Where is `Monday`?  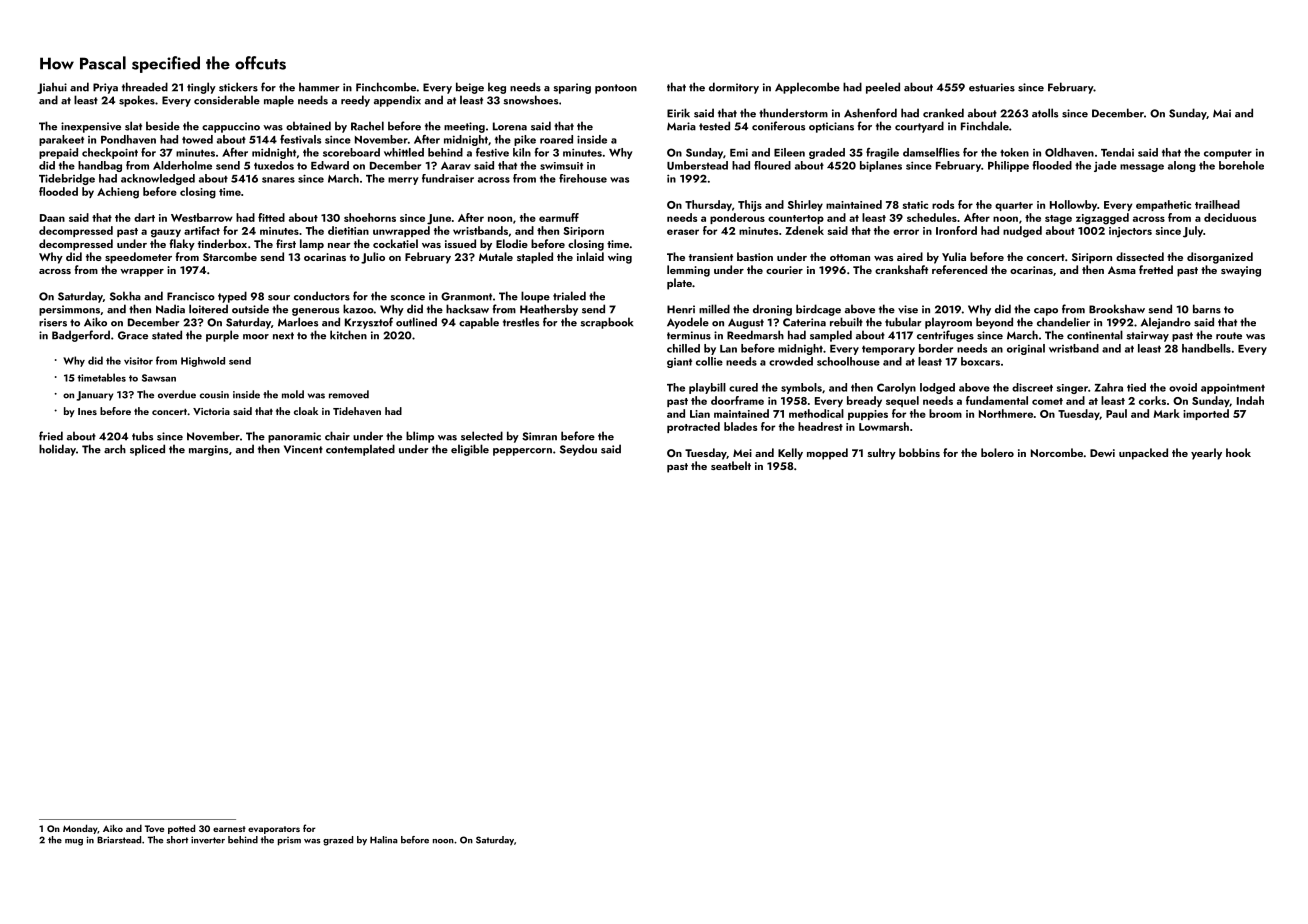
Monday is located at coordinates (80, 829).
